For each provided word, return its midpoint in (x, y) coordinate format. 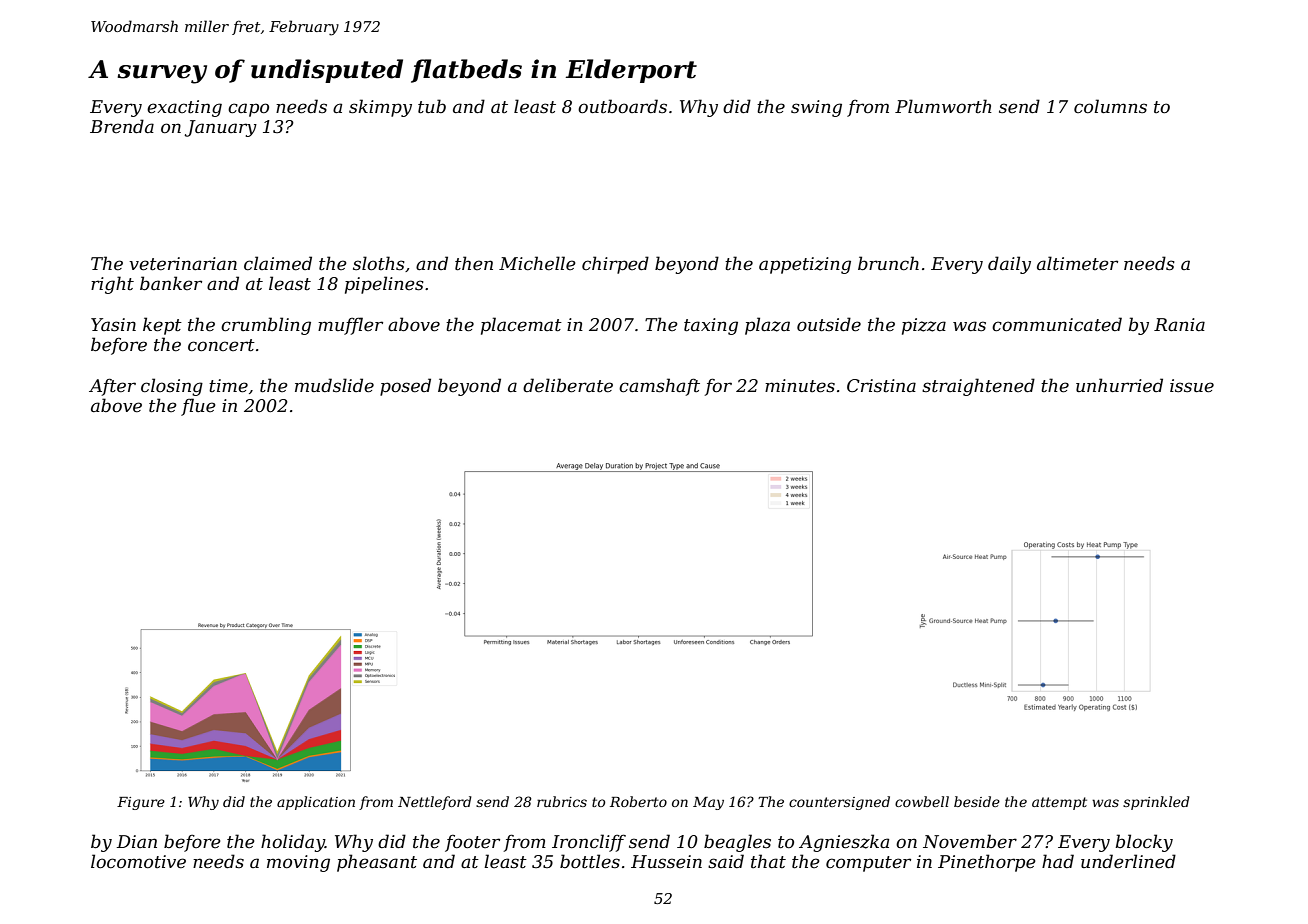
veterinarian (183, 264)
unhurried (1119, 385)
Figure (141, 803)
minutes (800, 386)
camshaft (659, 387)
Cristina (881, 386)
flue (198, 407)
